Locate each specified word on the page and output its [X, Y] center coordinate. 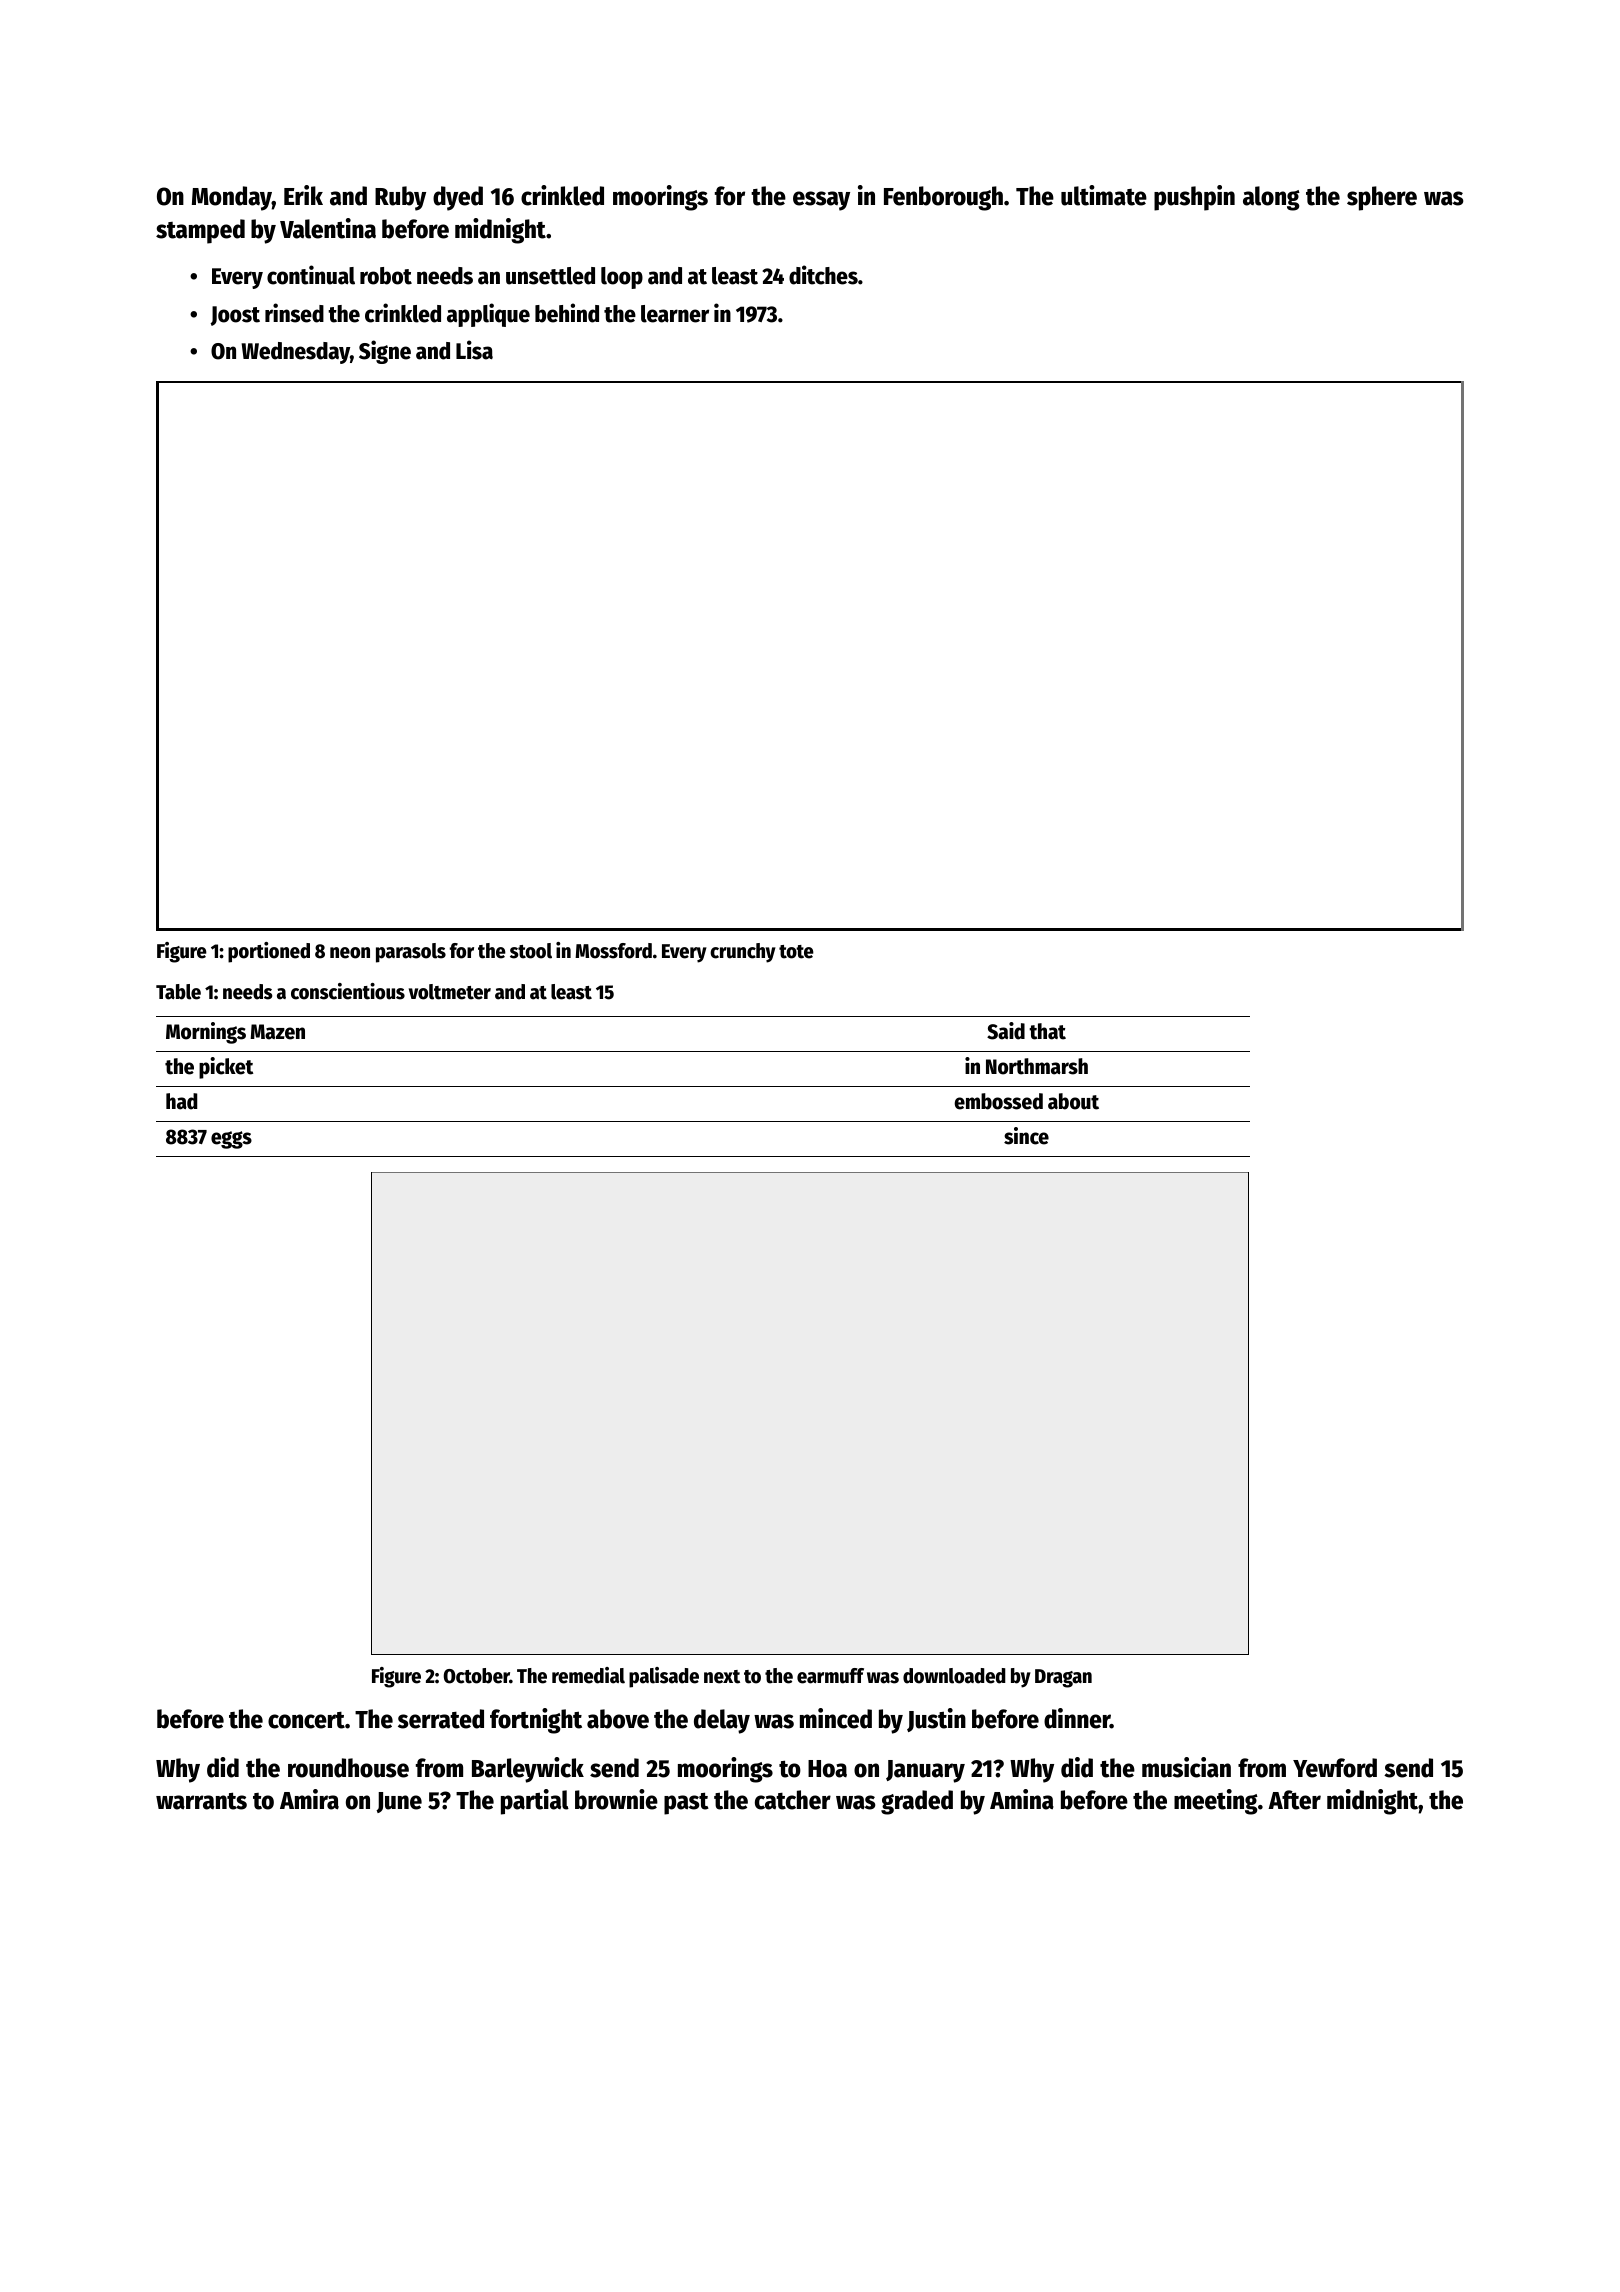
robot [386, 276]
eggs [231, 1140]
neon [350, 953]
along [1271, 198]
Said [1006, 1031]
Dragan [1063, 1678]
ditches [823, 275]
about [1073, 1101]
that [1047, 1031]
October [477, 1676]
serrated [441, 1719]
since [1026, 1136]
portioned [269, 952]
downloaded [954, 1676]
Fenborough [943, 198]
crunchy [743, 953]
